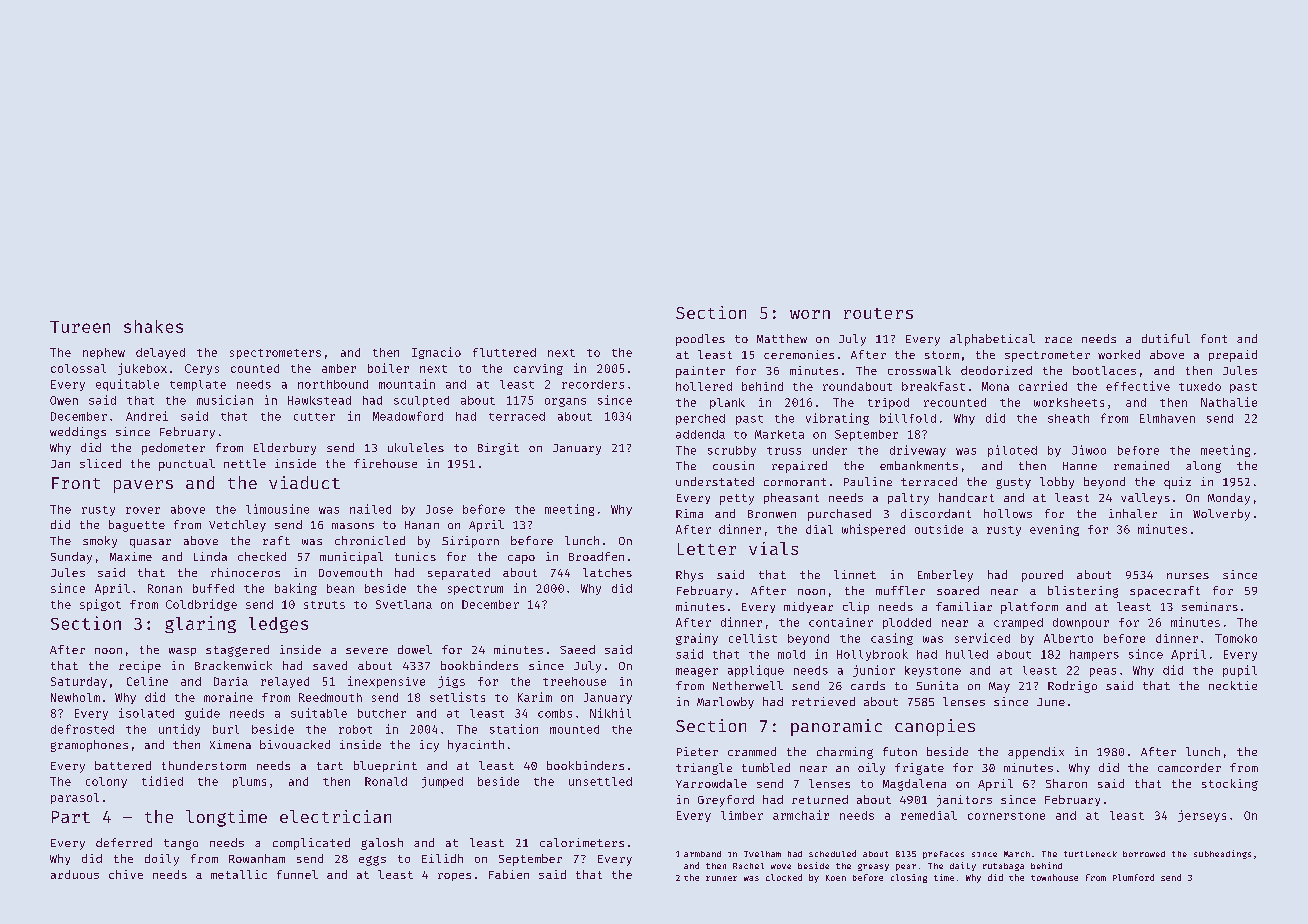 The width and height of the screenshot is (1308, 924). Describe the element at coordinates (78, 368) in the screenshot. I see `colossal` at that location.
